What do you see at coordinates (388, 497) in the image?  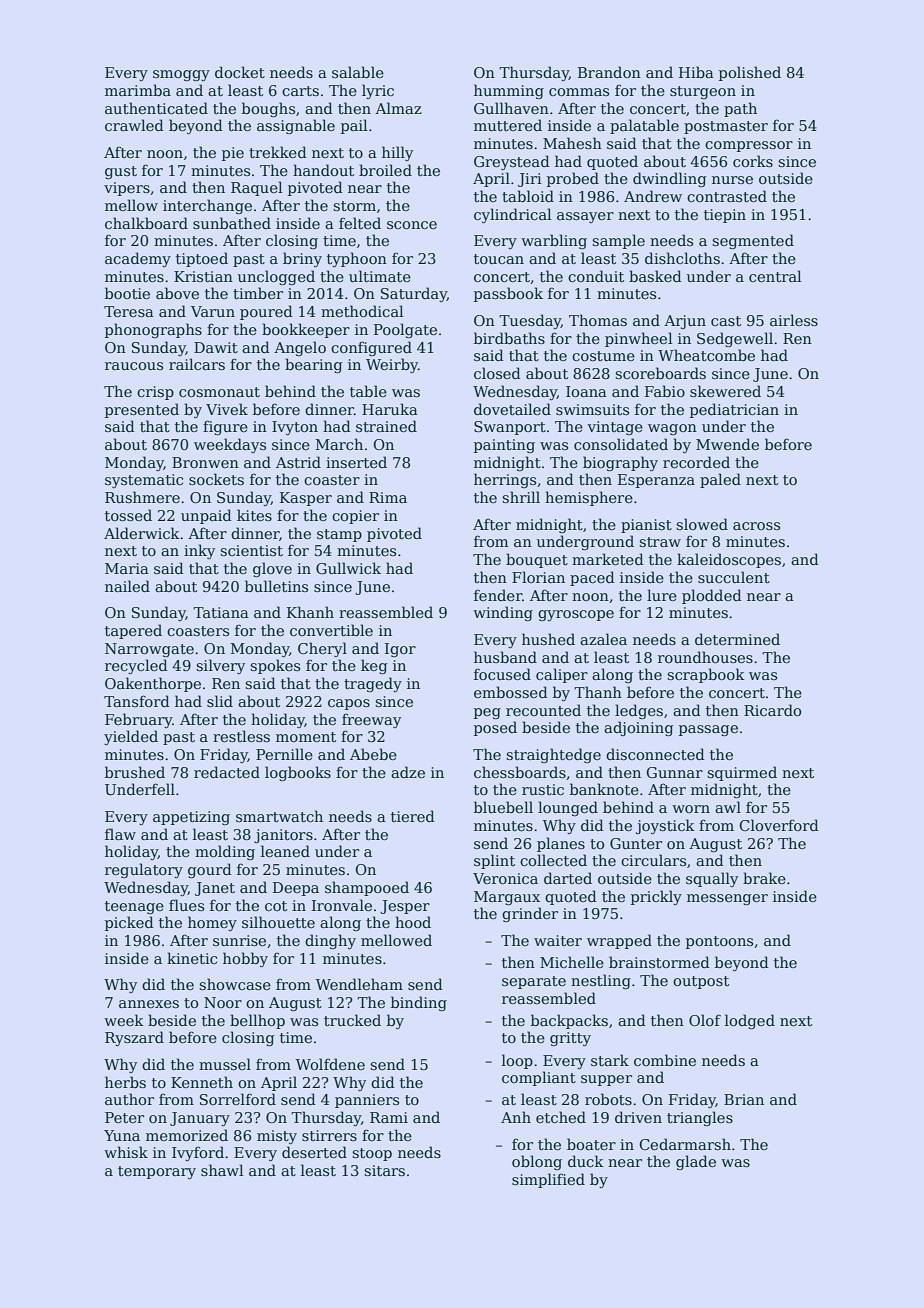 I see `Rima` at bounding box center [388, 497].
